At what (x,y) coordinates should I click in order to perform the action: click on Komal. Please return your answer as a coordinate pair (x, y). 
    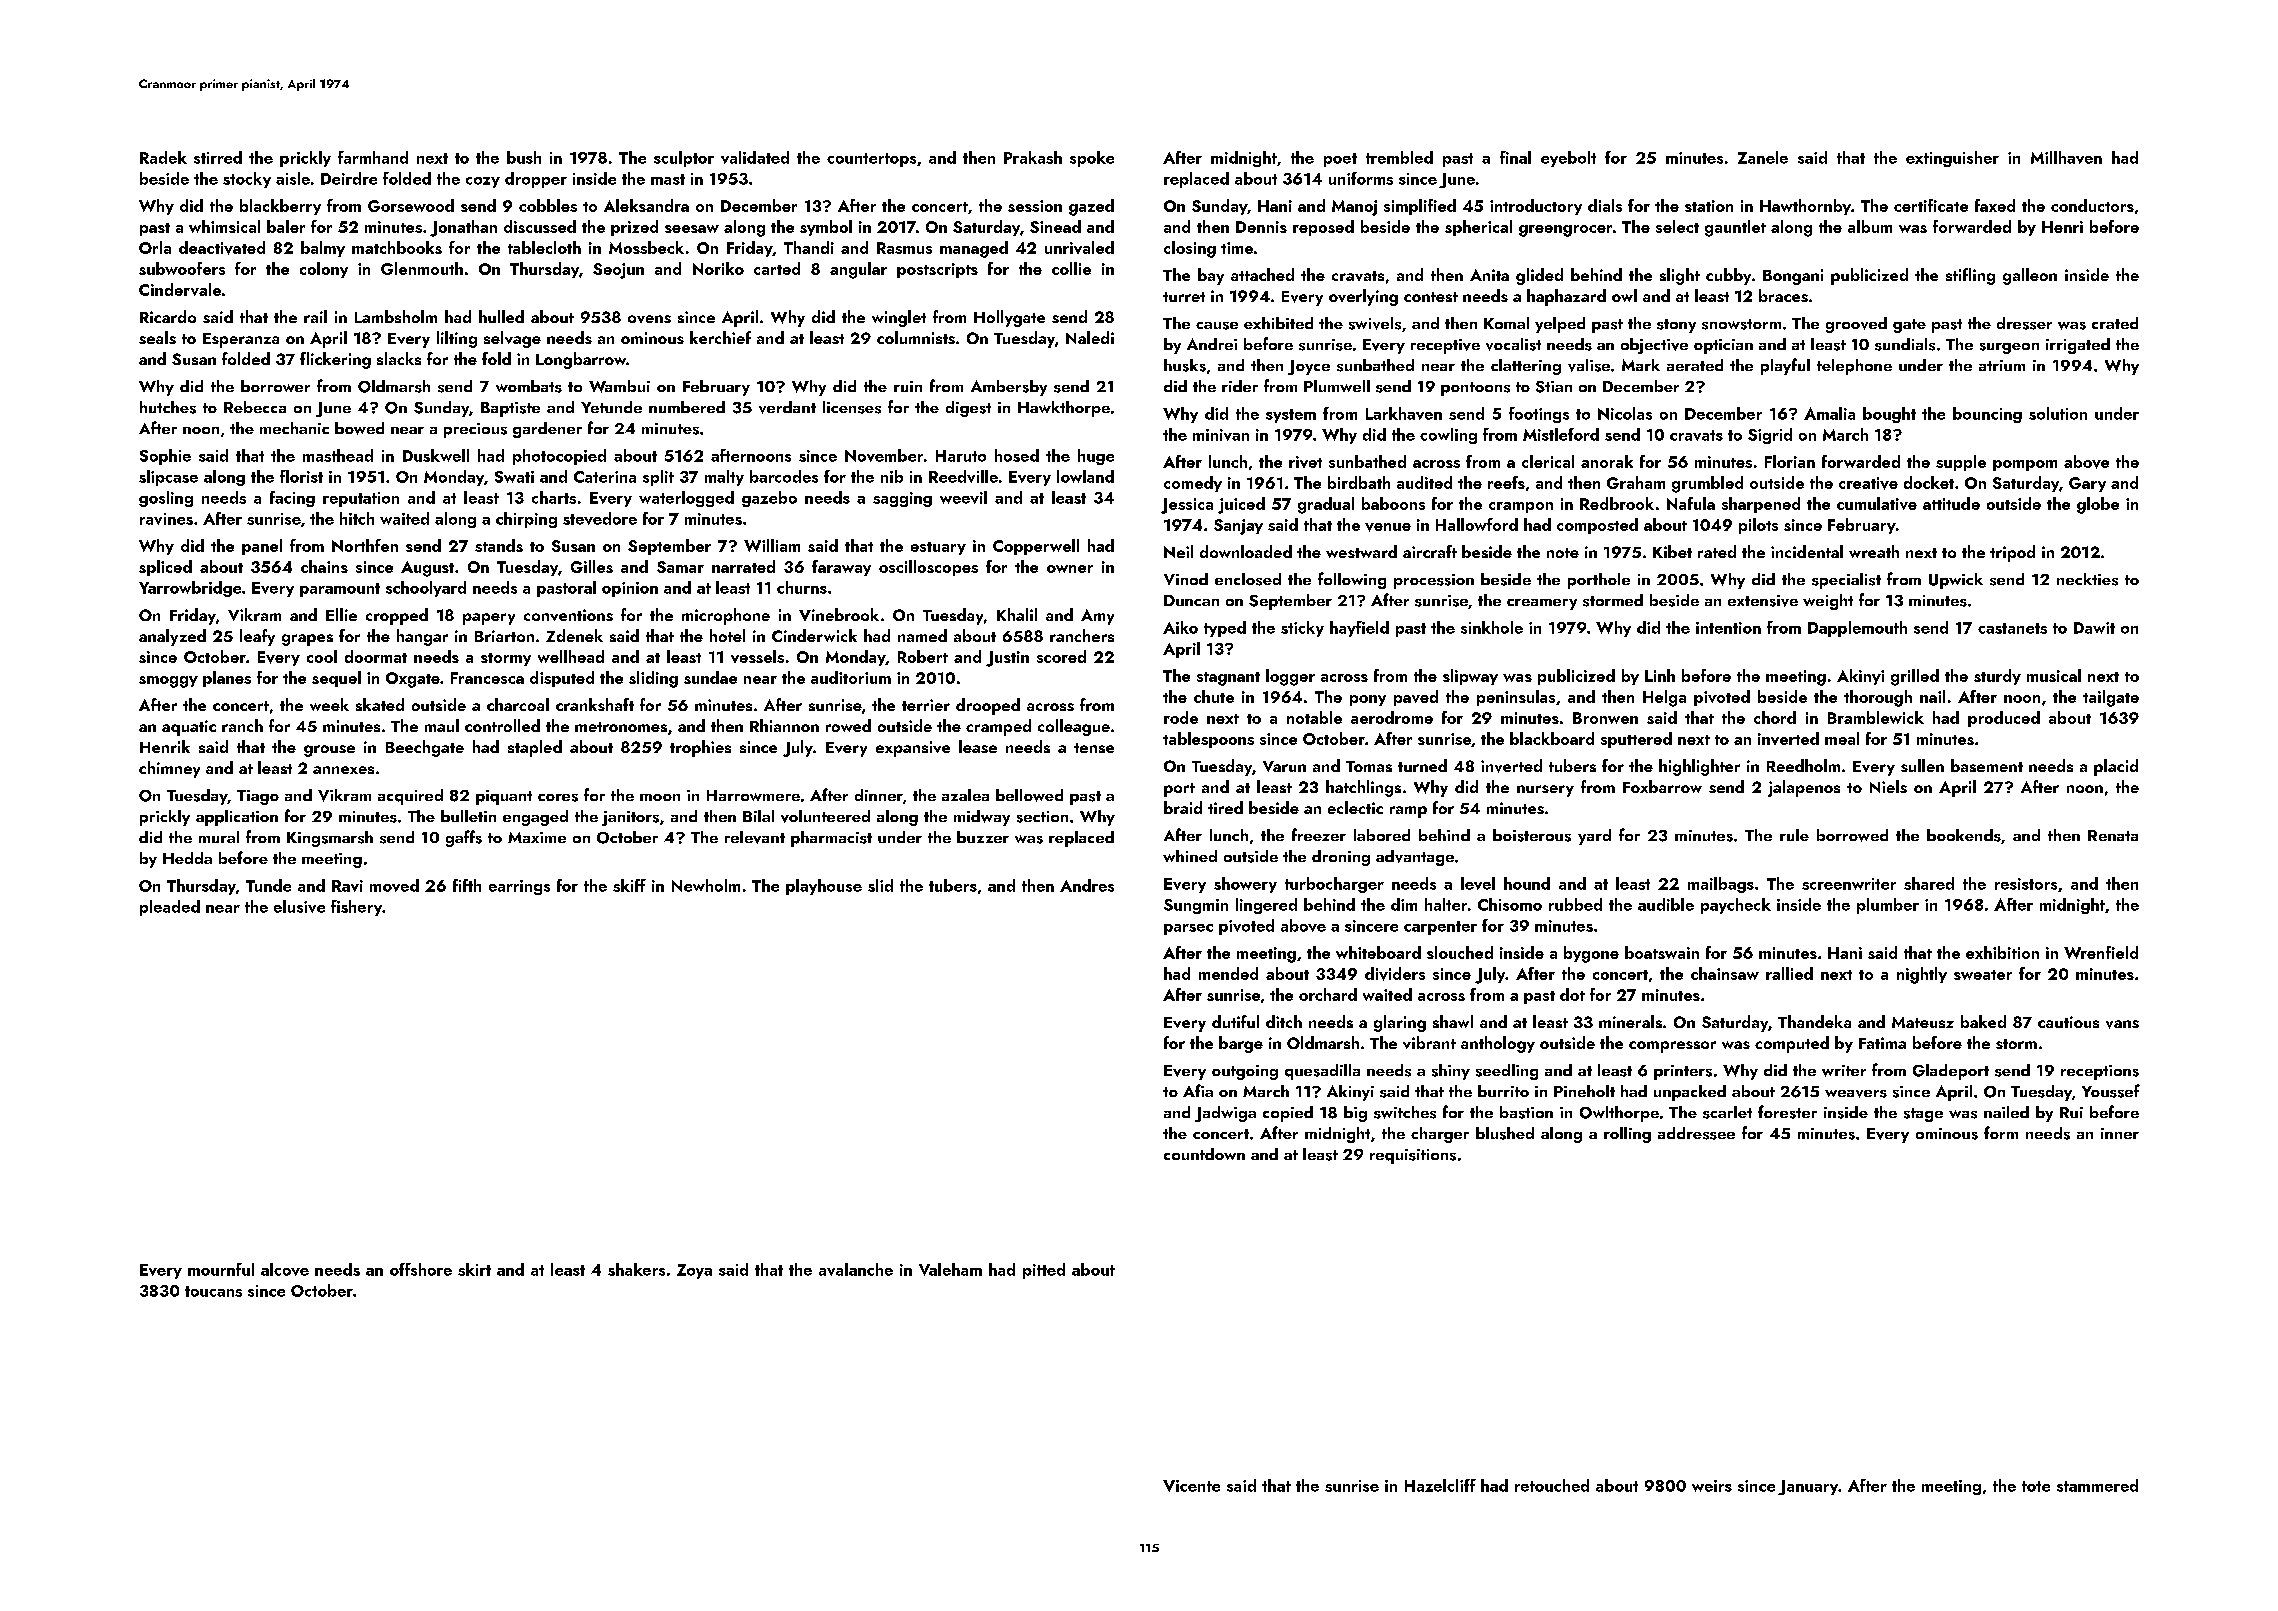
    Looking at the image, I should click on (1506, 323).
